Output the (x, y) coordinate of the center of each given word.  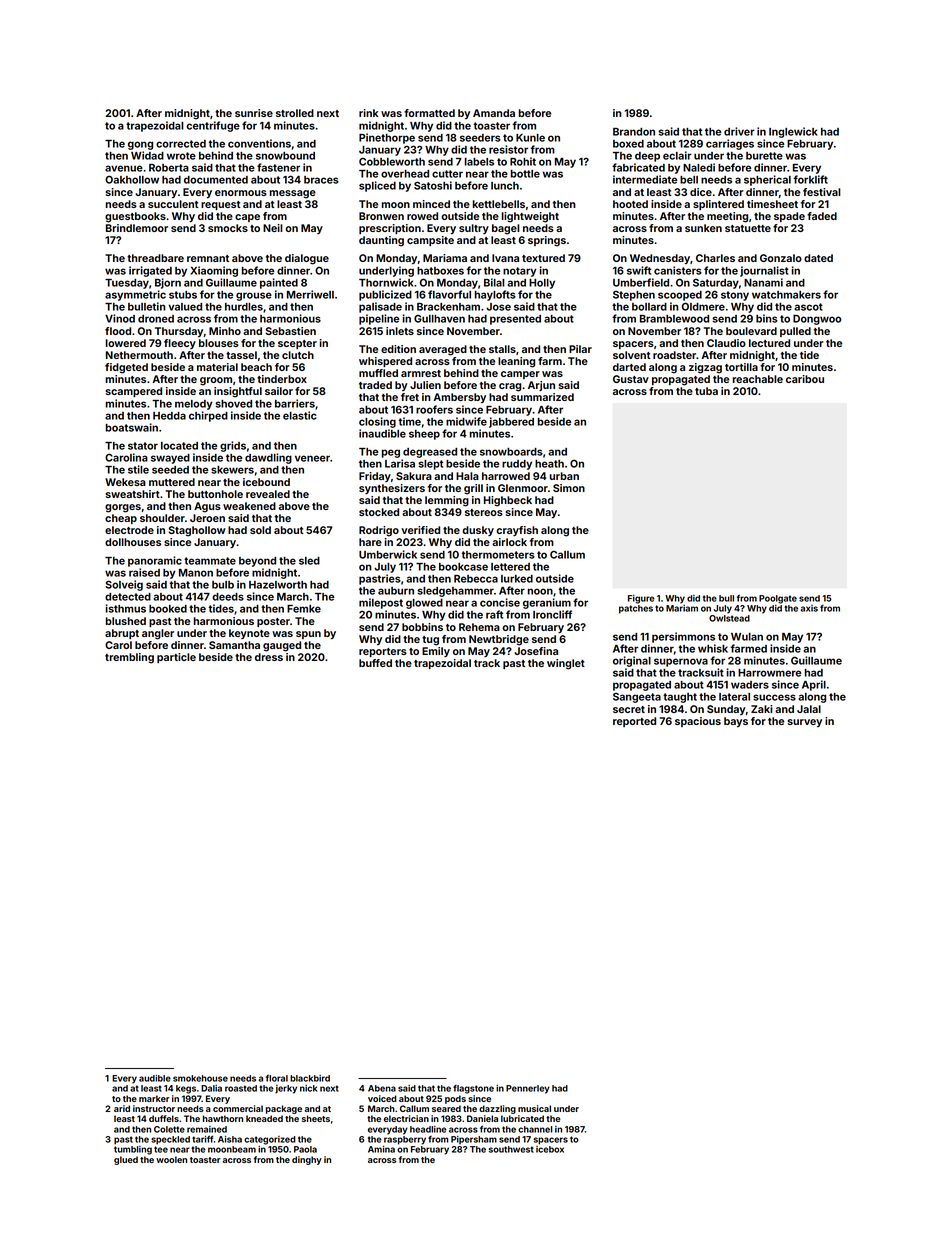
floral (277, 1078)
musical (534, 1108)
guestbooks (135, 217)
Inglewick (793, 132)
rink (368, 113)
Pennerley (528, 1089)
